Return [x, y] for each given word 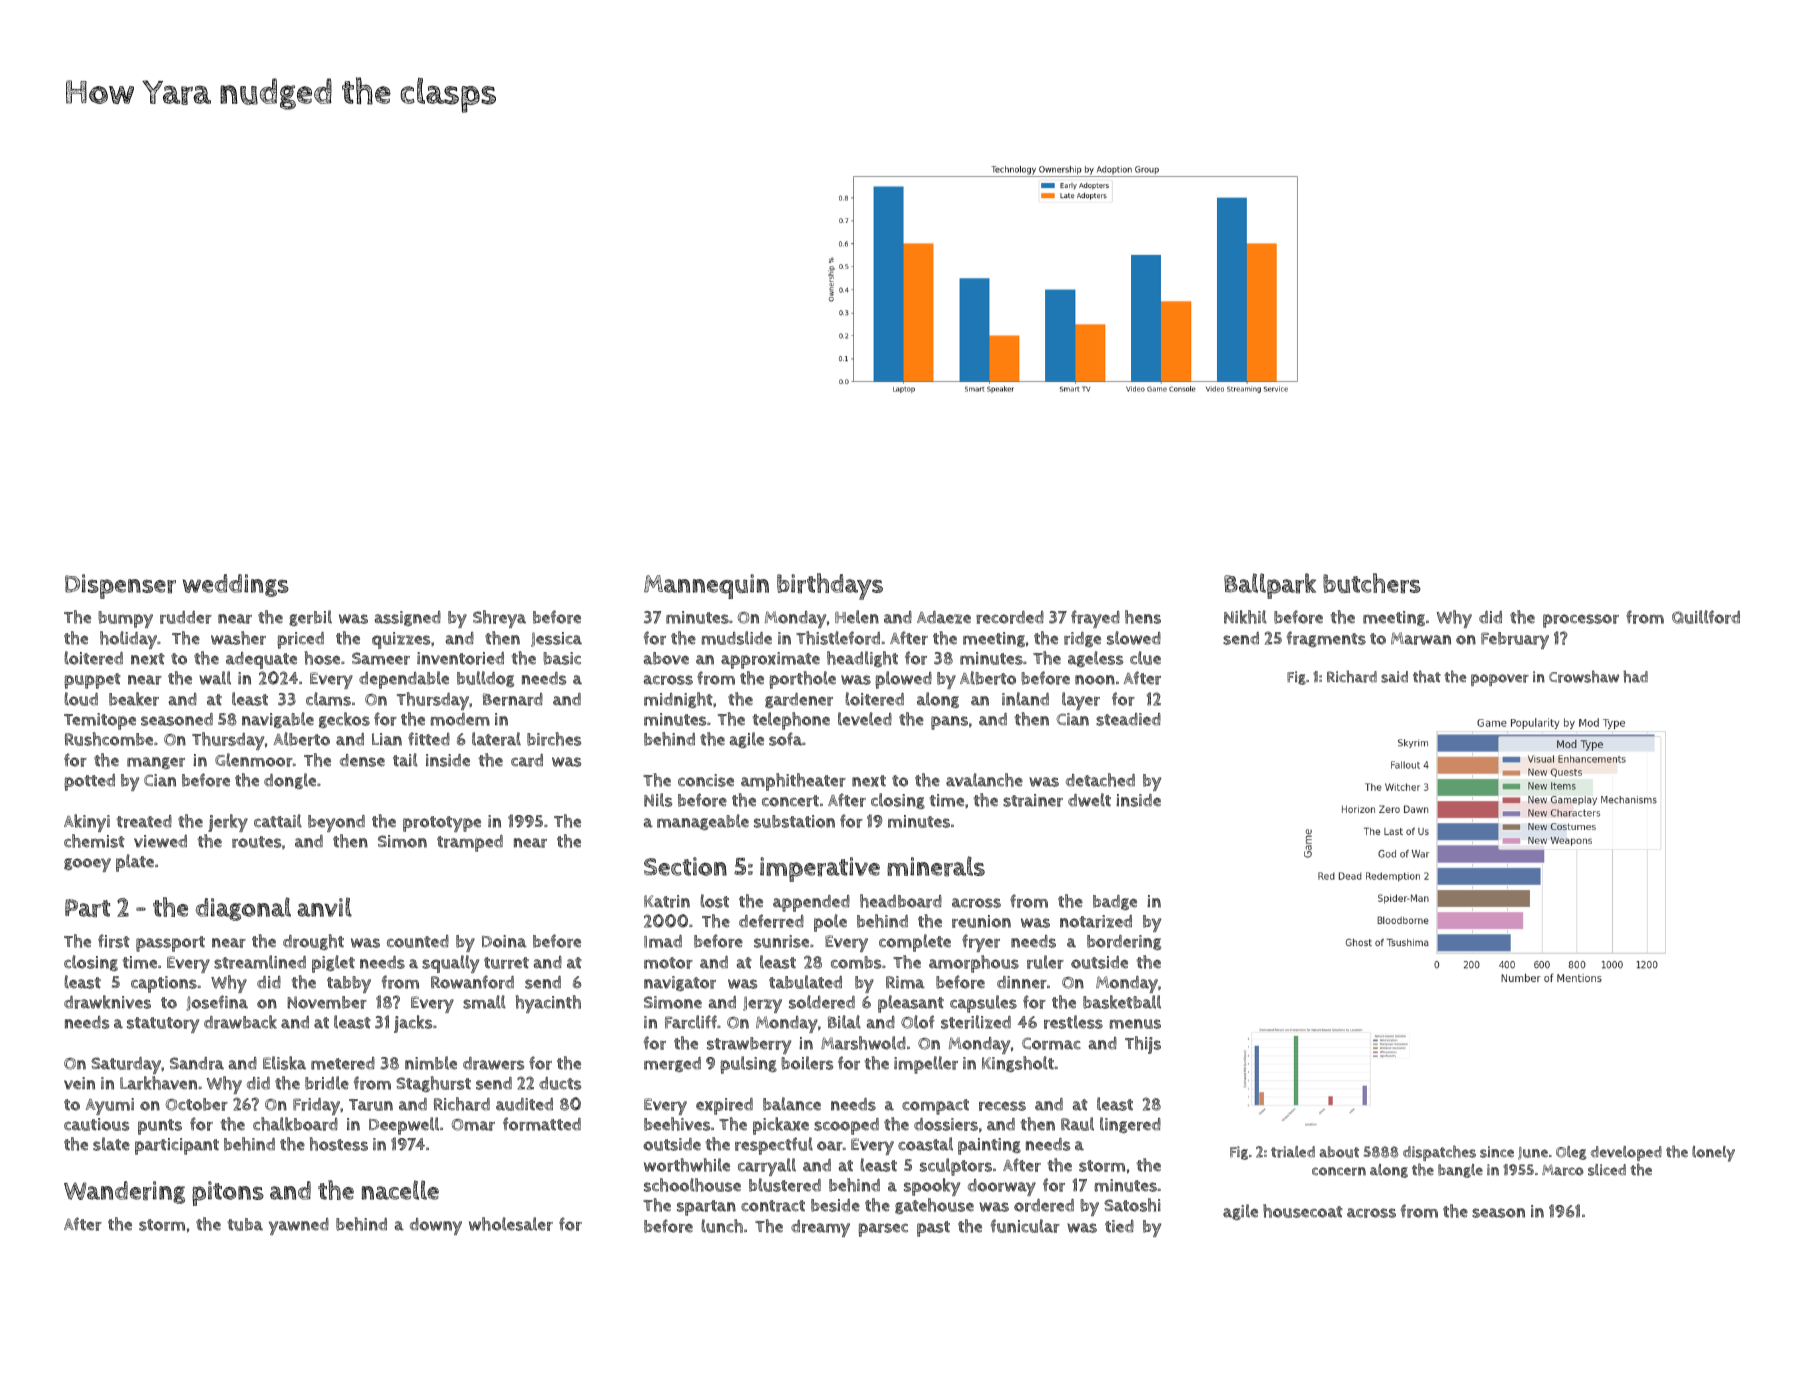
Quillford [1706, 617]
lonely [1713, 1154]
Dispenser [120, 586]
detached [1100, 780]
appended [811, 903]
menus [1135, 1024]
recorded [1010, 617]
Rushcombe [109, 739]
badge [1115, 902]
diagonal [243, 909]
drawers [493, 1063]
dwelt [1089, 800]
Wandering [124, 1192]
